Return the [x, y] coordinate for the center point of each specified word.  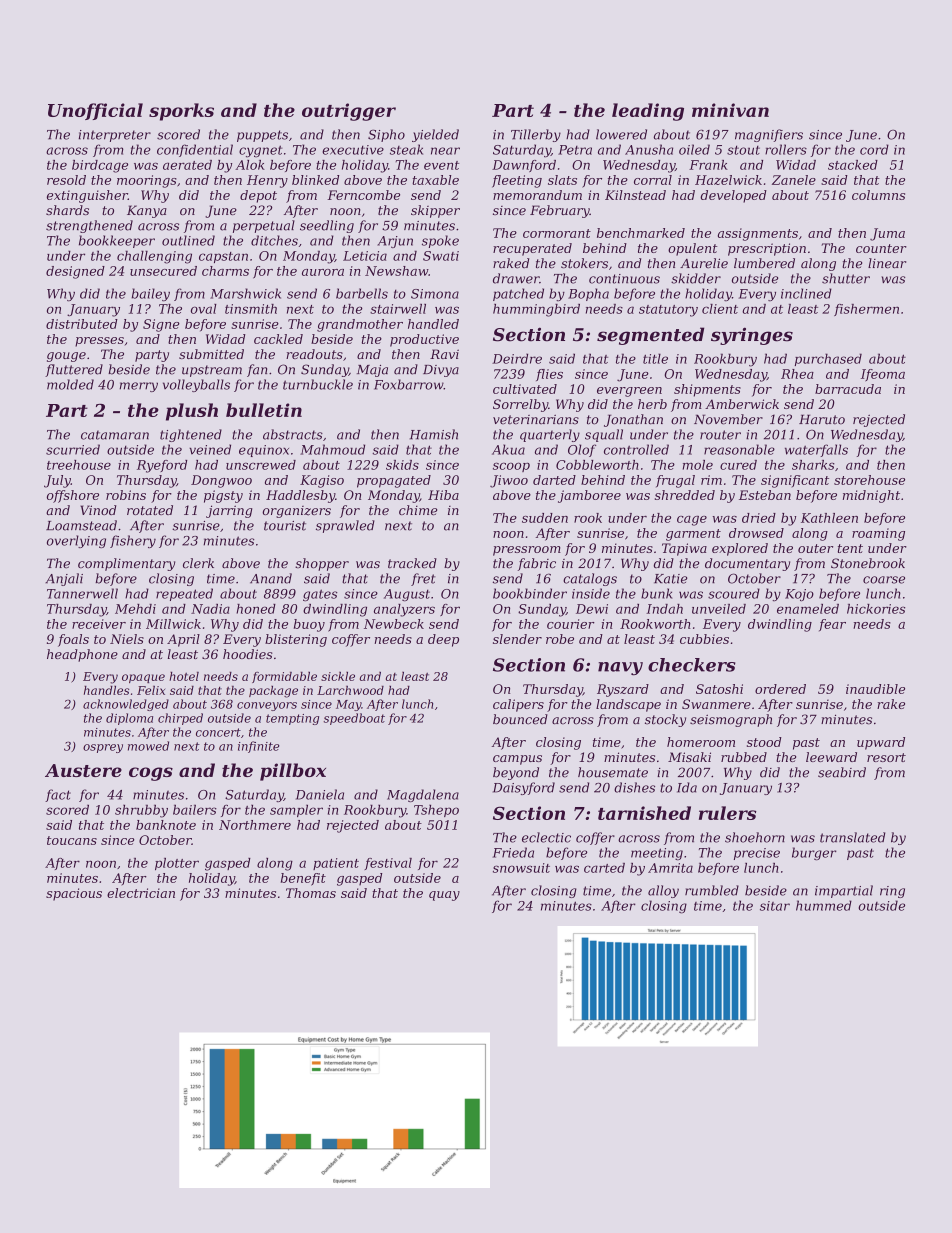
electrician [141, 893]
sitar [775, 906]
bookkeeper [117, 241]
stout [743, 150]
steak [406, 149]
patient [336, 864]
